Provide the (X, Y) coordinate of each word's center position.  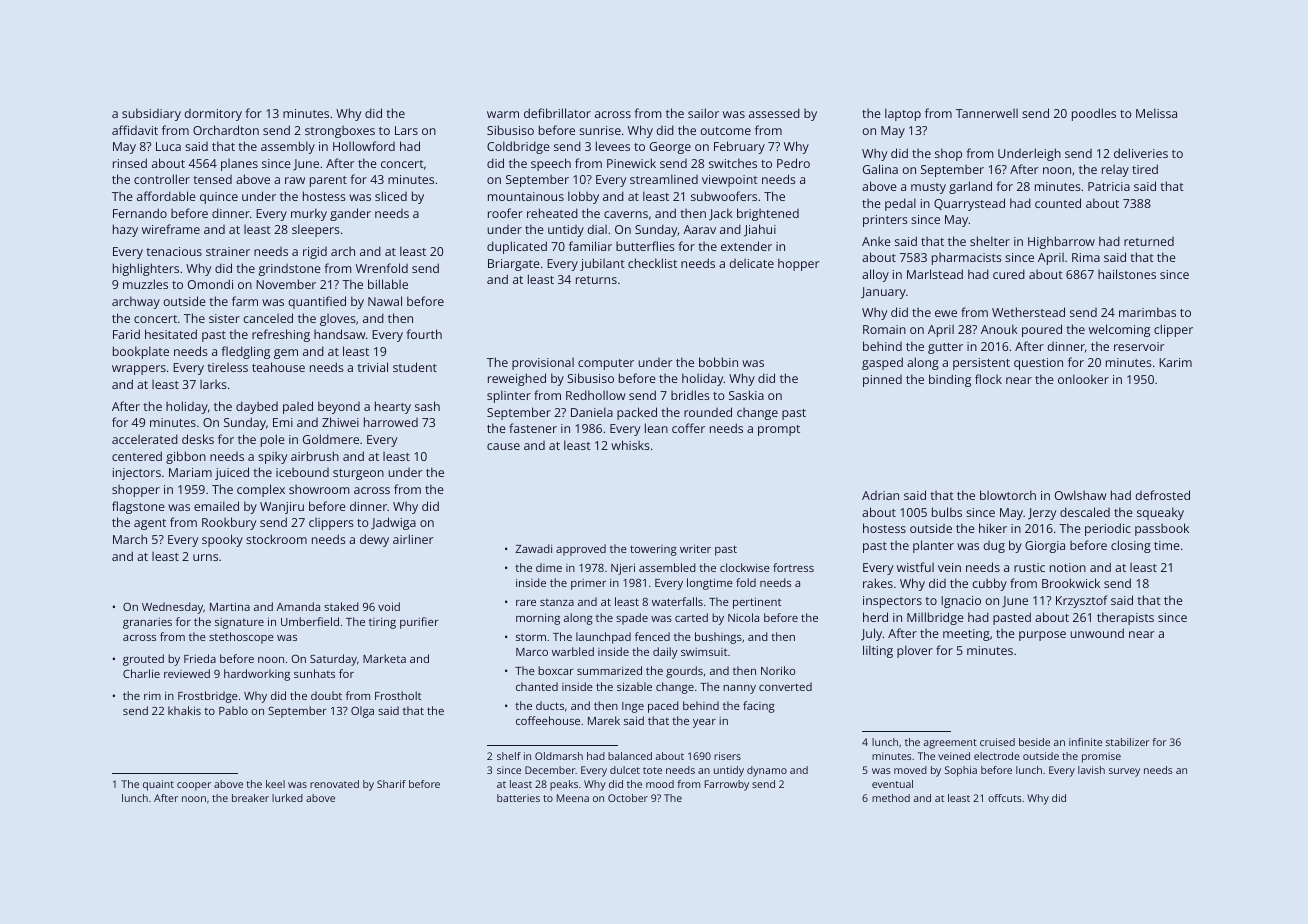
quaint (158, 785)
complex (261, 490)
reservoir (1139, 346)
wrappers (139, 370)
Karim (1175, 362)
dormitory (213, 115)
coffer (688, 428)
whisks (630, 445)
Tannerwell (987, 113)
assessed (774, 113)
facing (759, 707)
